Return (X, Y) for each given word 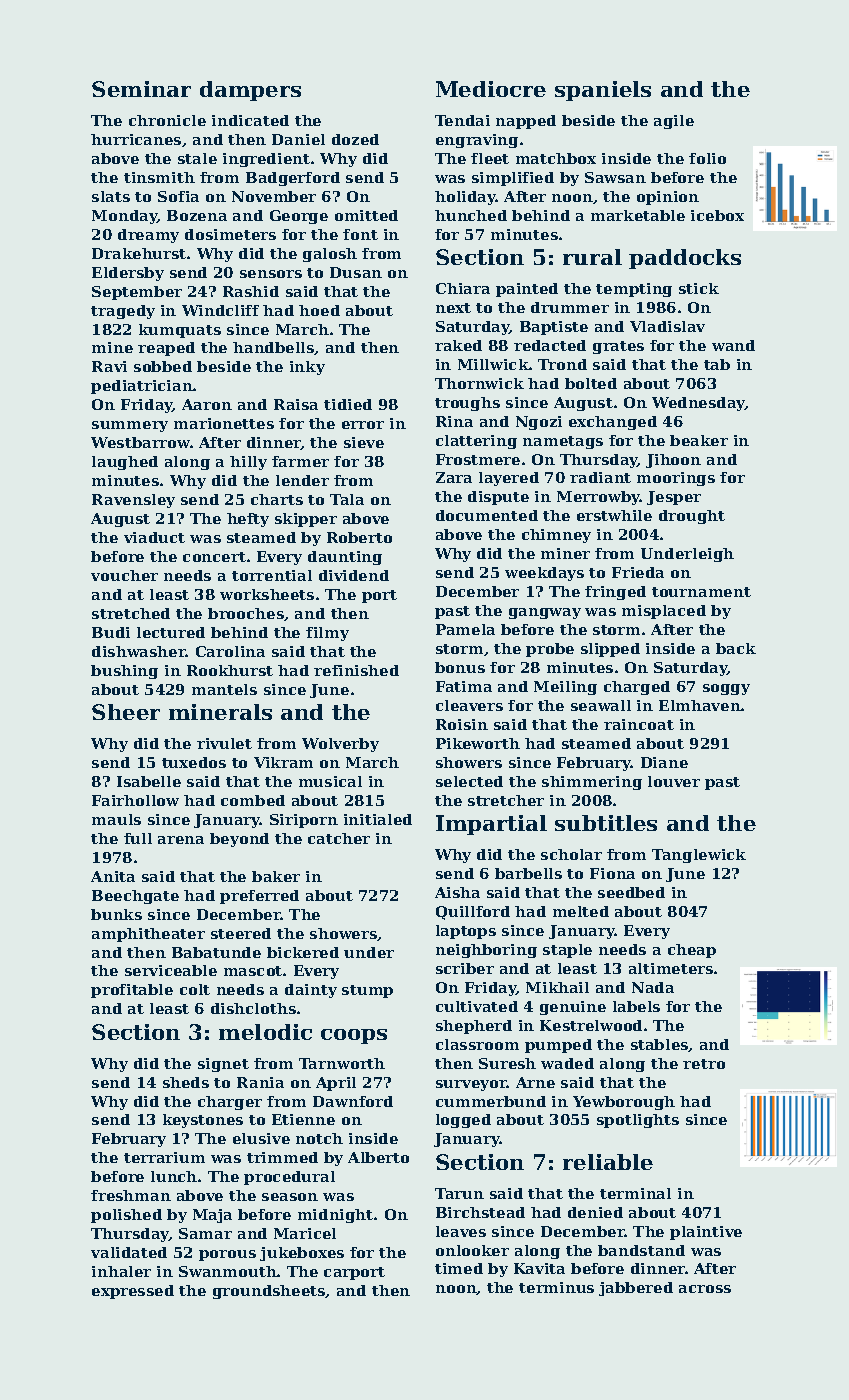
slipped (610, 650)
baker (276, 876)
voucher (124, 575)
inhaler (121, 1271)
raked (458, 345)
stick (699, 288)
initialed (378, 819)
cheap (692, 951)
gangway (545, 613)
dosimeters (230, 234)
